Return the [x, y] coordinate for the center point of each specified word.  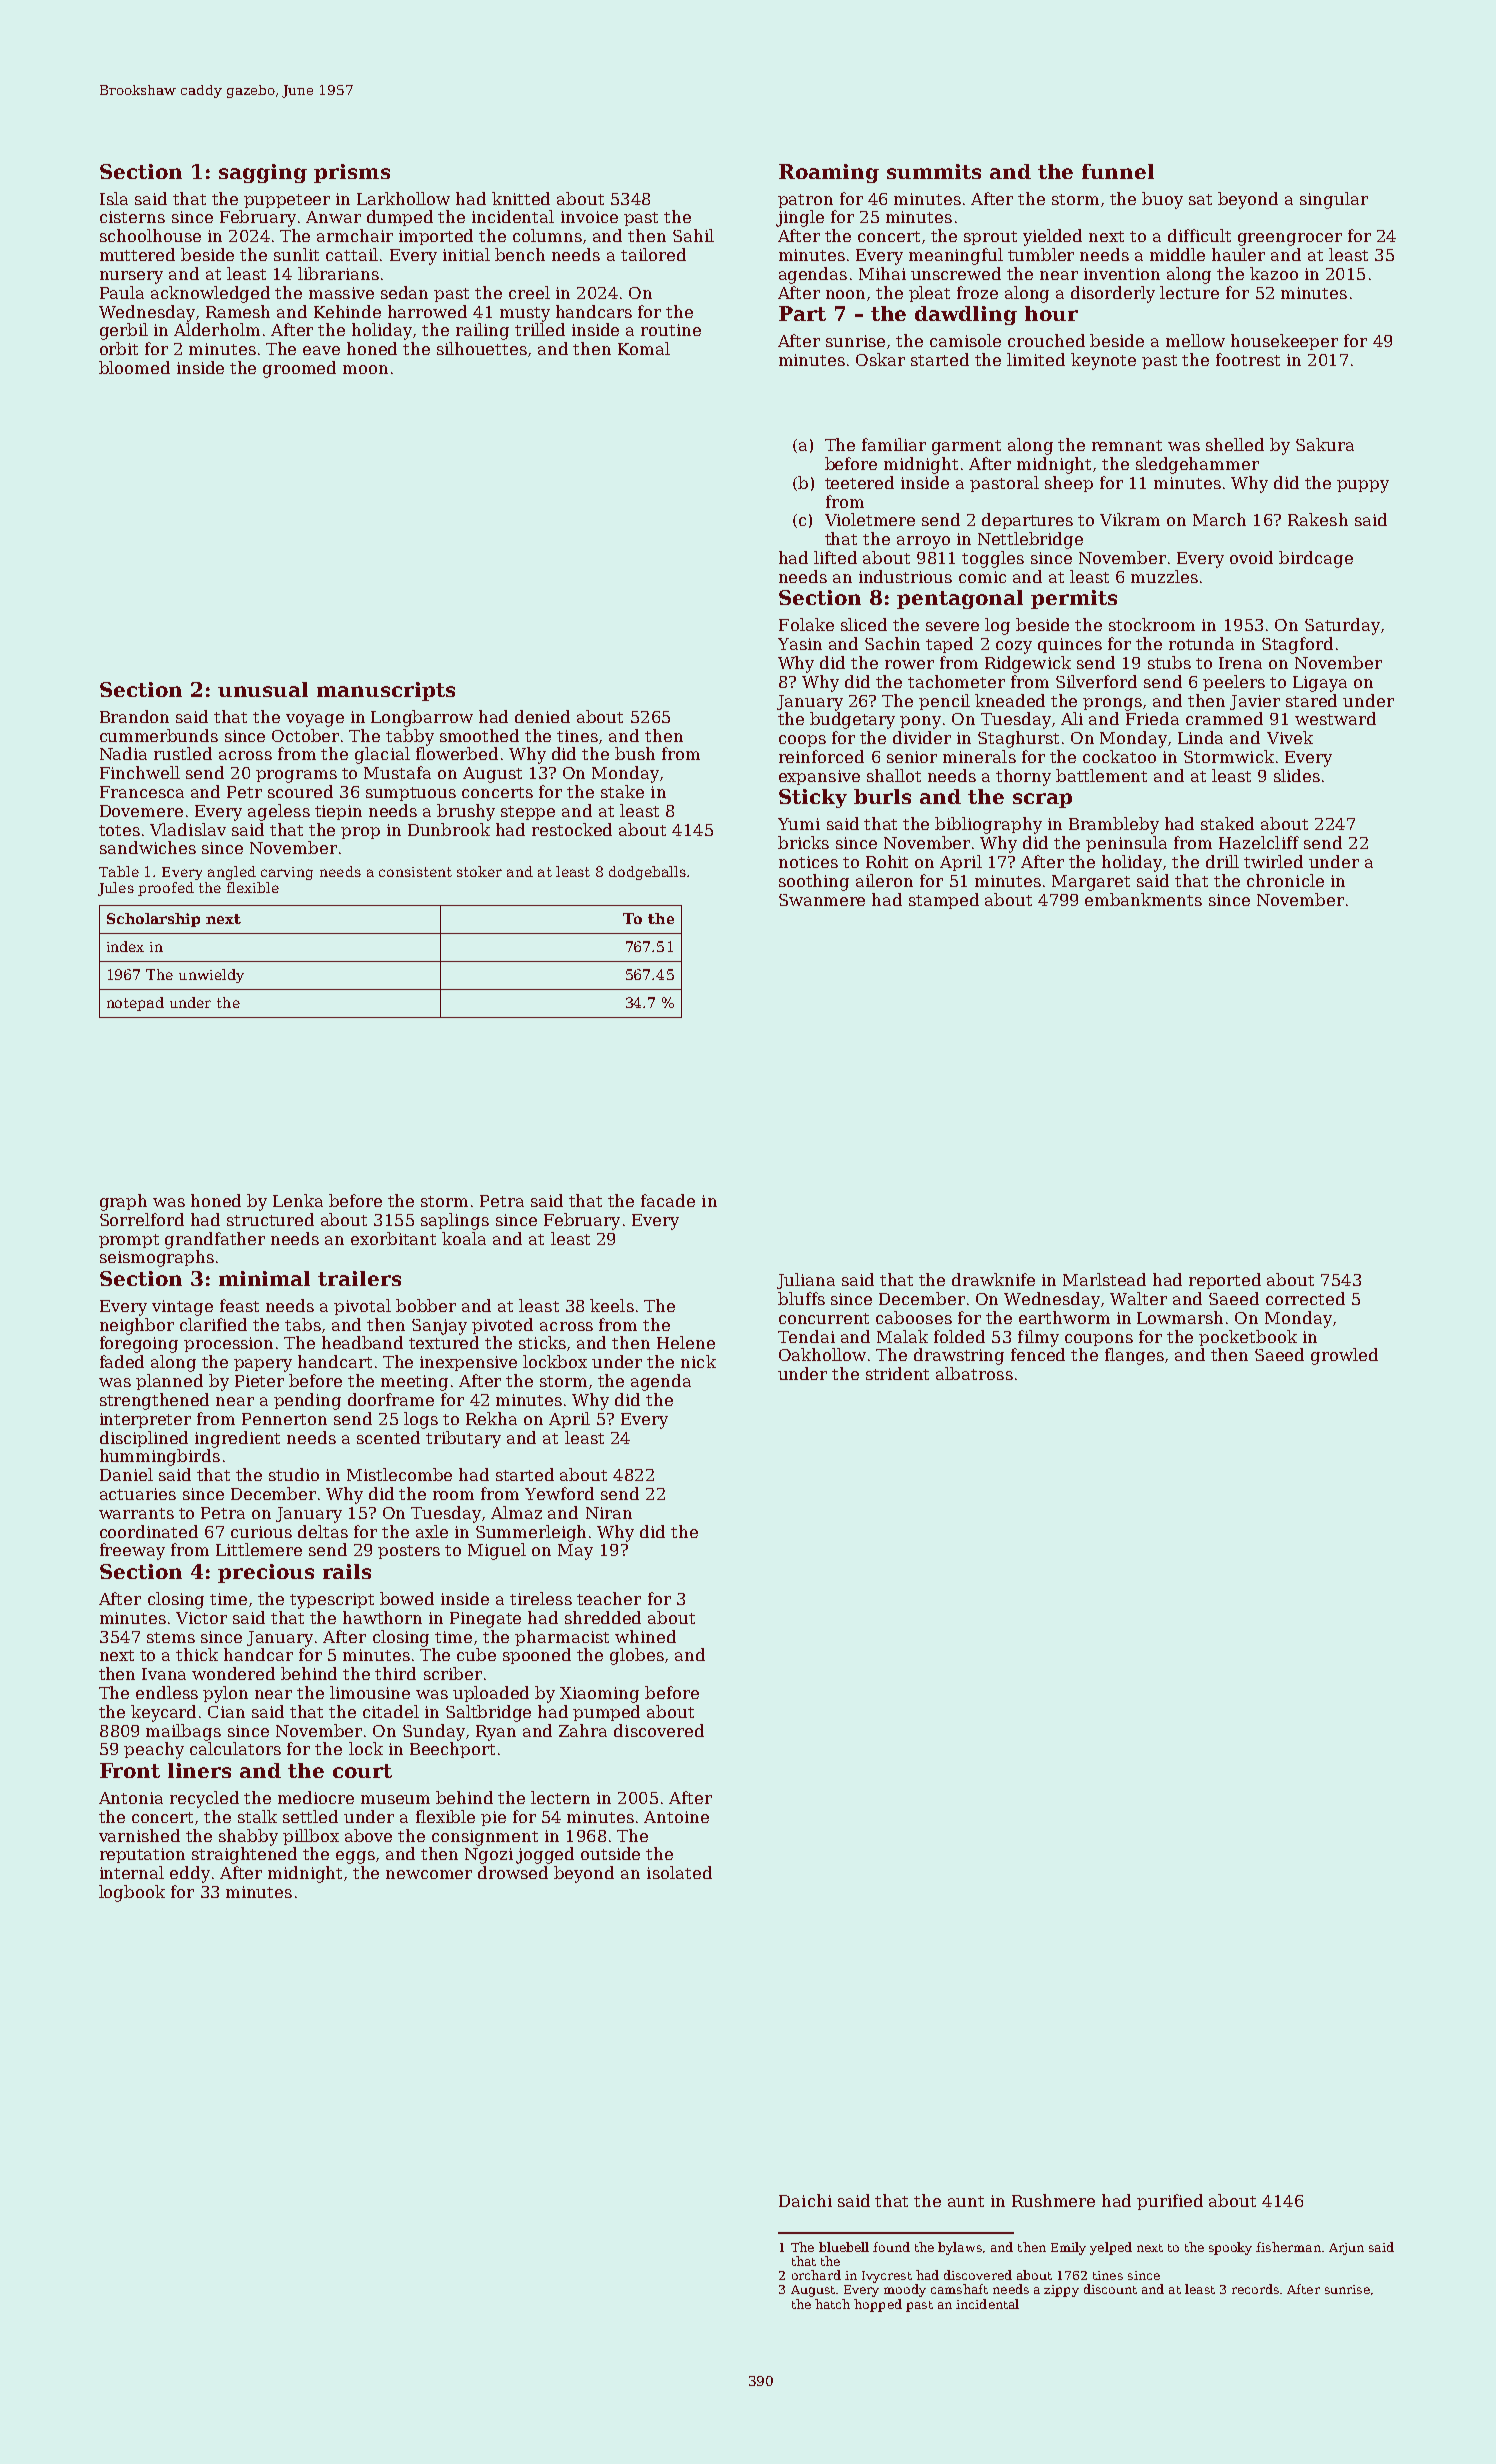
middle [1177, 254]
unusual [263, 689]
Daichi [805, 2200]
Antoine [676, 1817]
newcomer [429, 1874]
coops [802, 741]
